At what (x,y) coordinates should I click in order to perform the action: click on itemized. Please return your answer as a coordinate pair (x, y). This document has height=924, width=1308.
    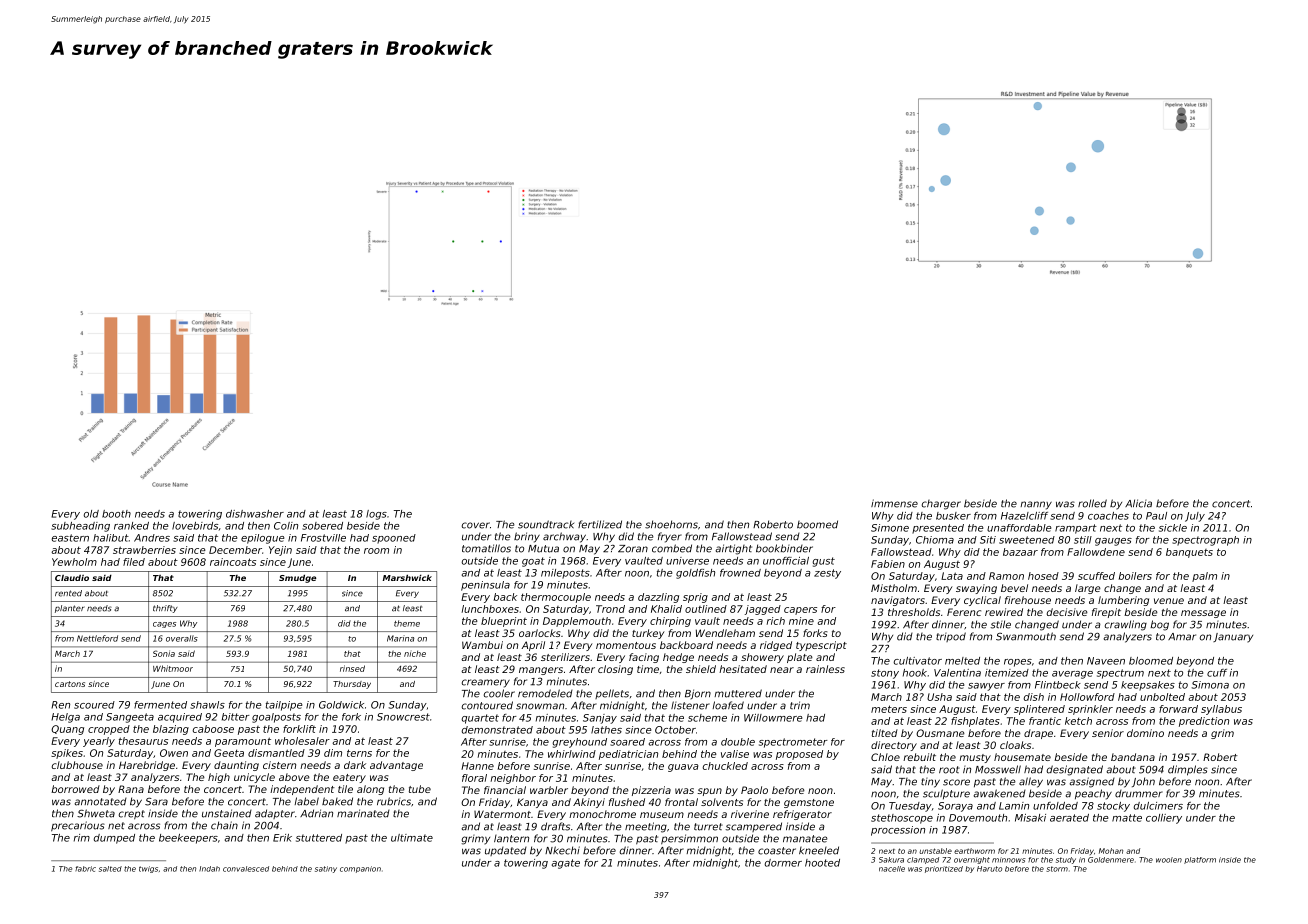
    Looking at the image, I should click on (1007, 673).
